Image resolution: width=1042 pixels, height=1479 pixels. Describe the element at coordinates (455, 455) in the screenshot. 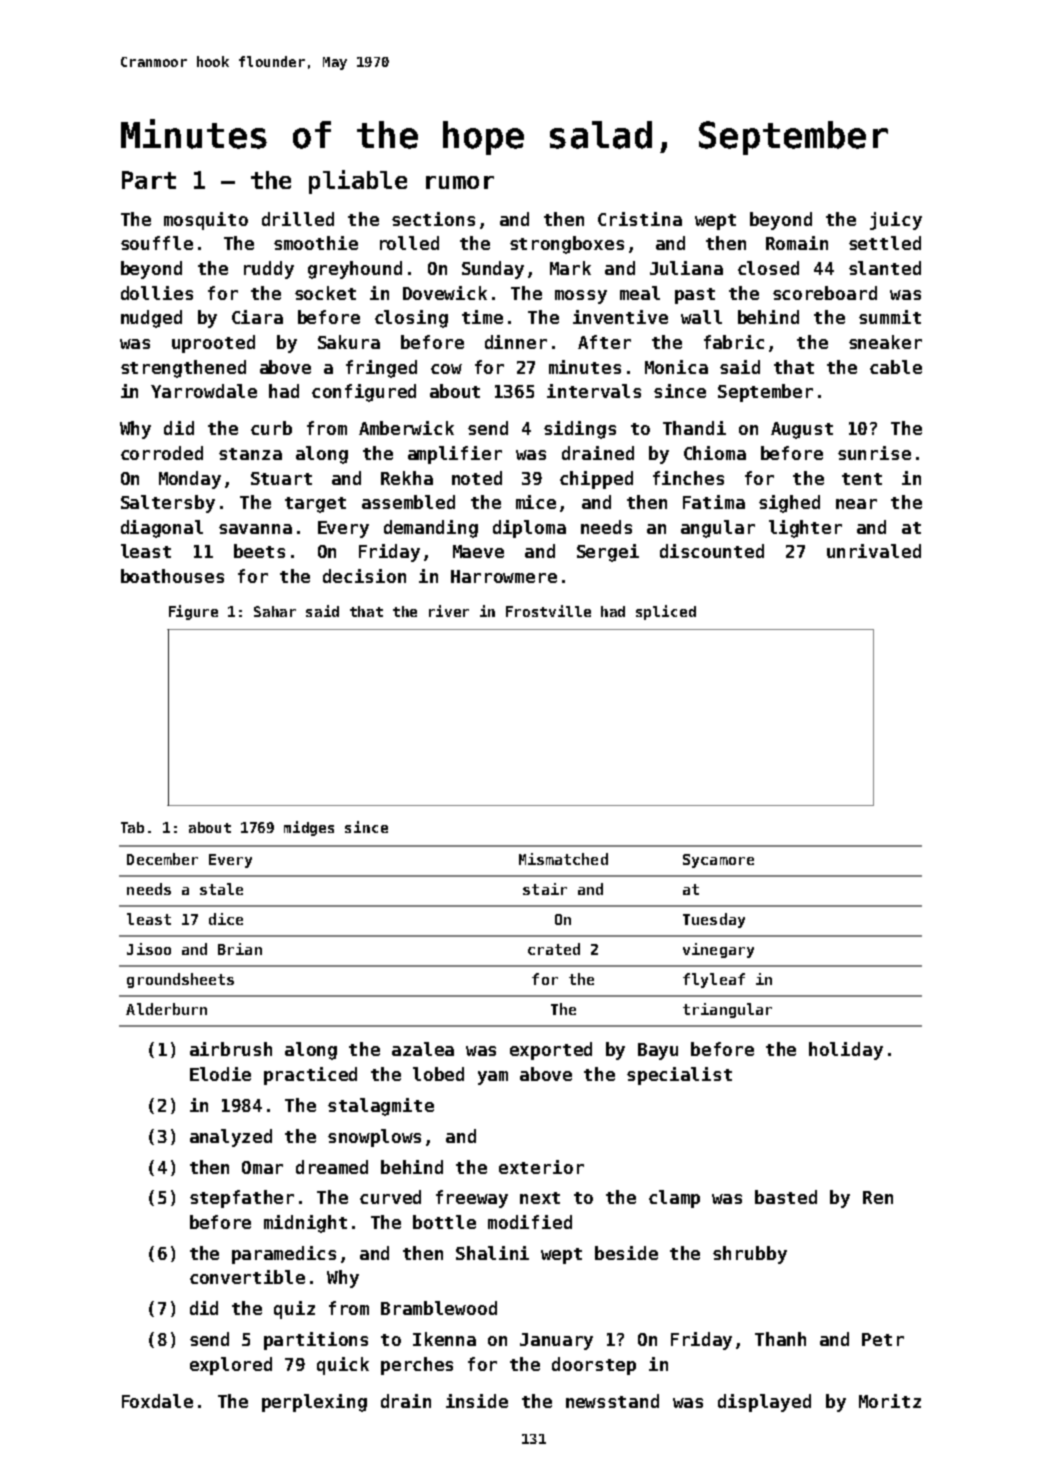

I see `amplifier` at that location.
